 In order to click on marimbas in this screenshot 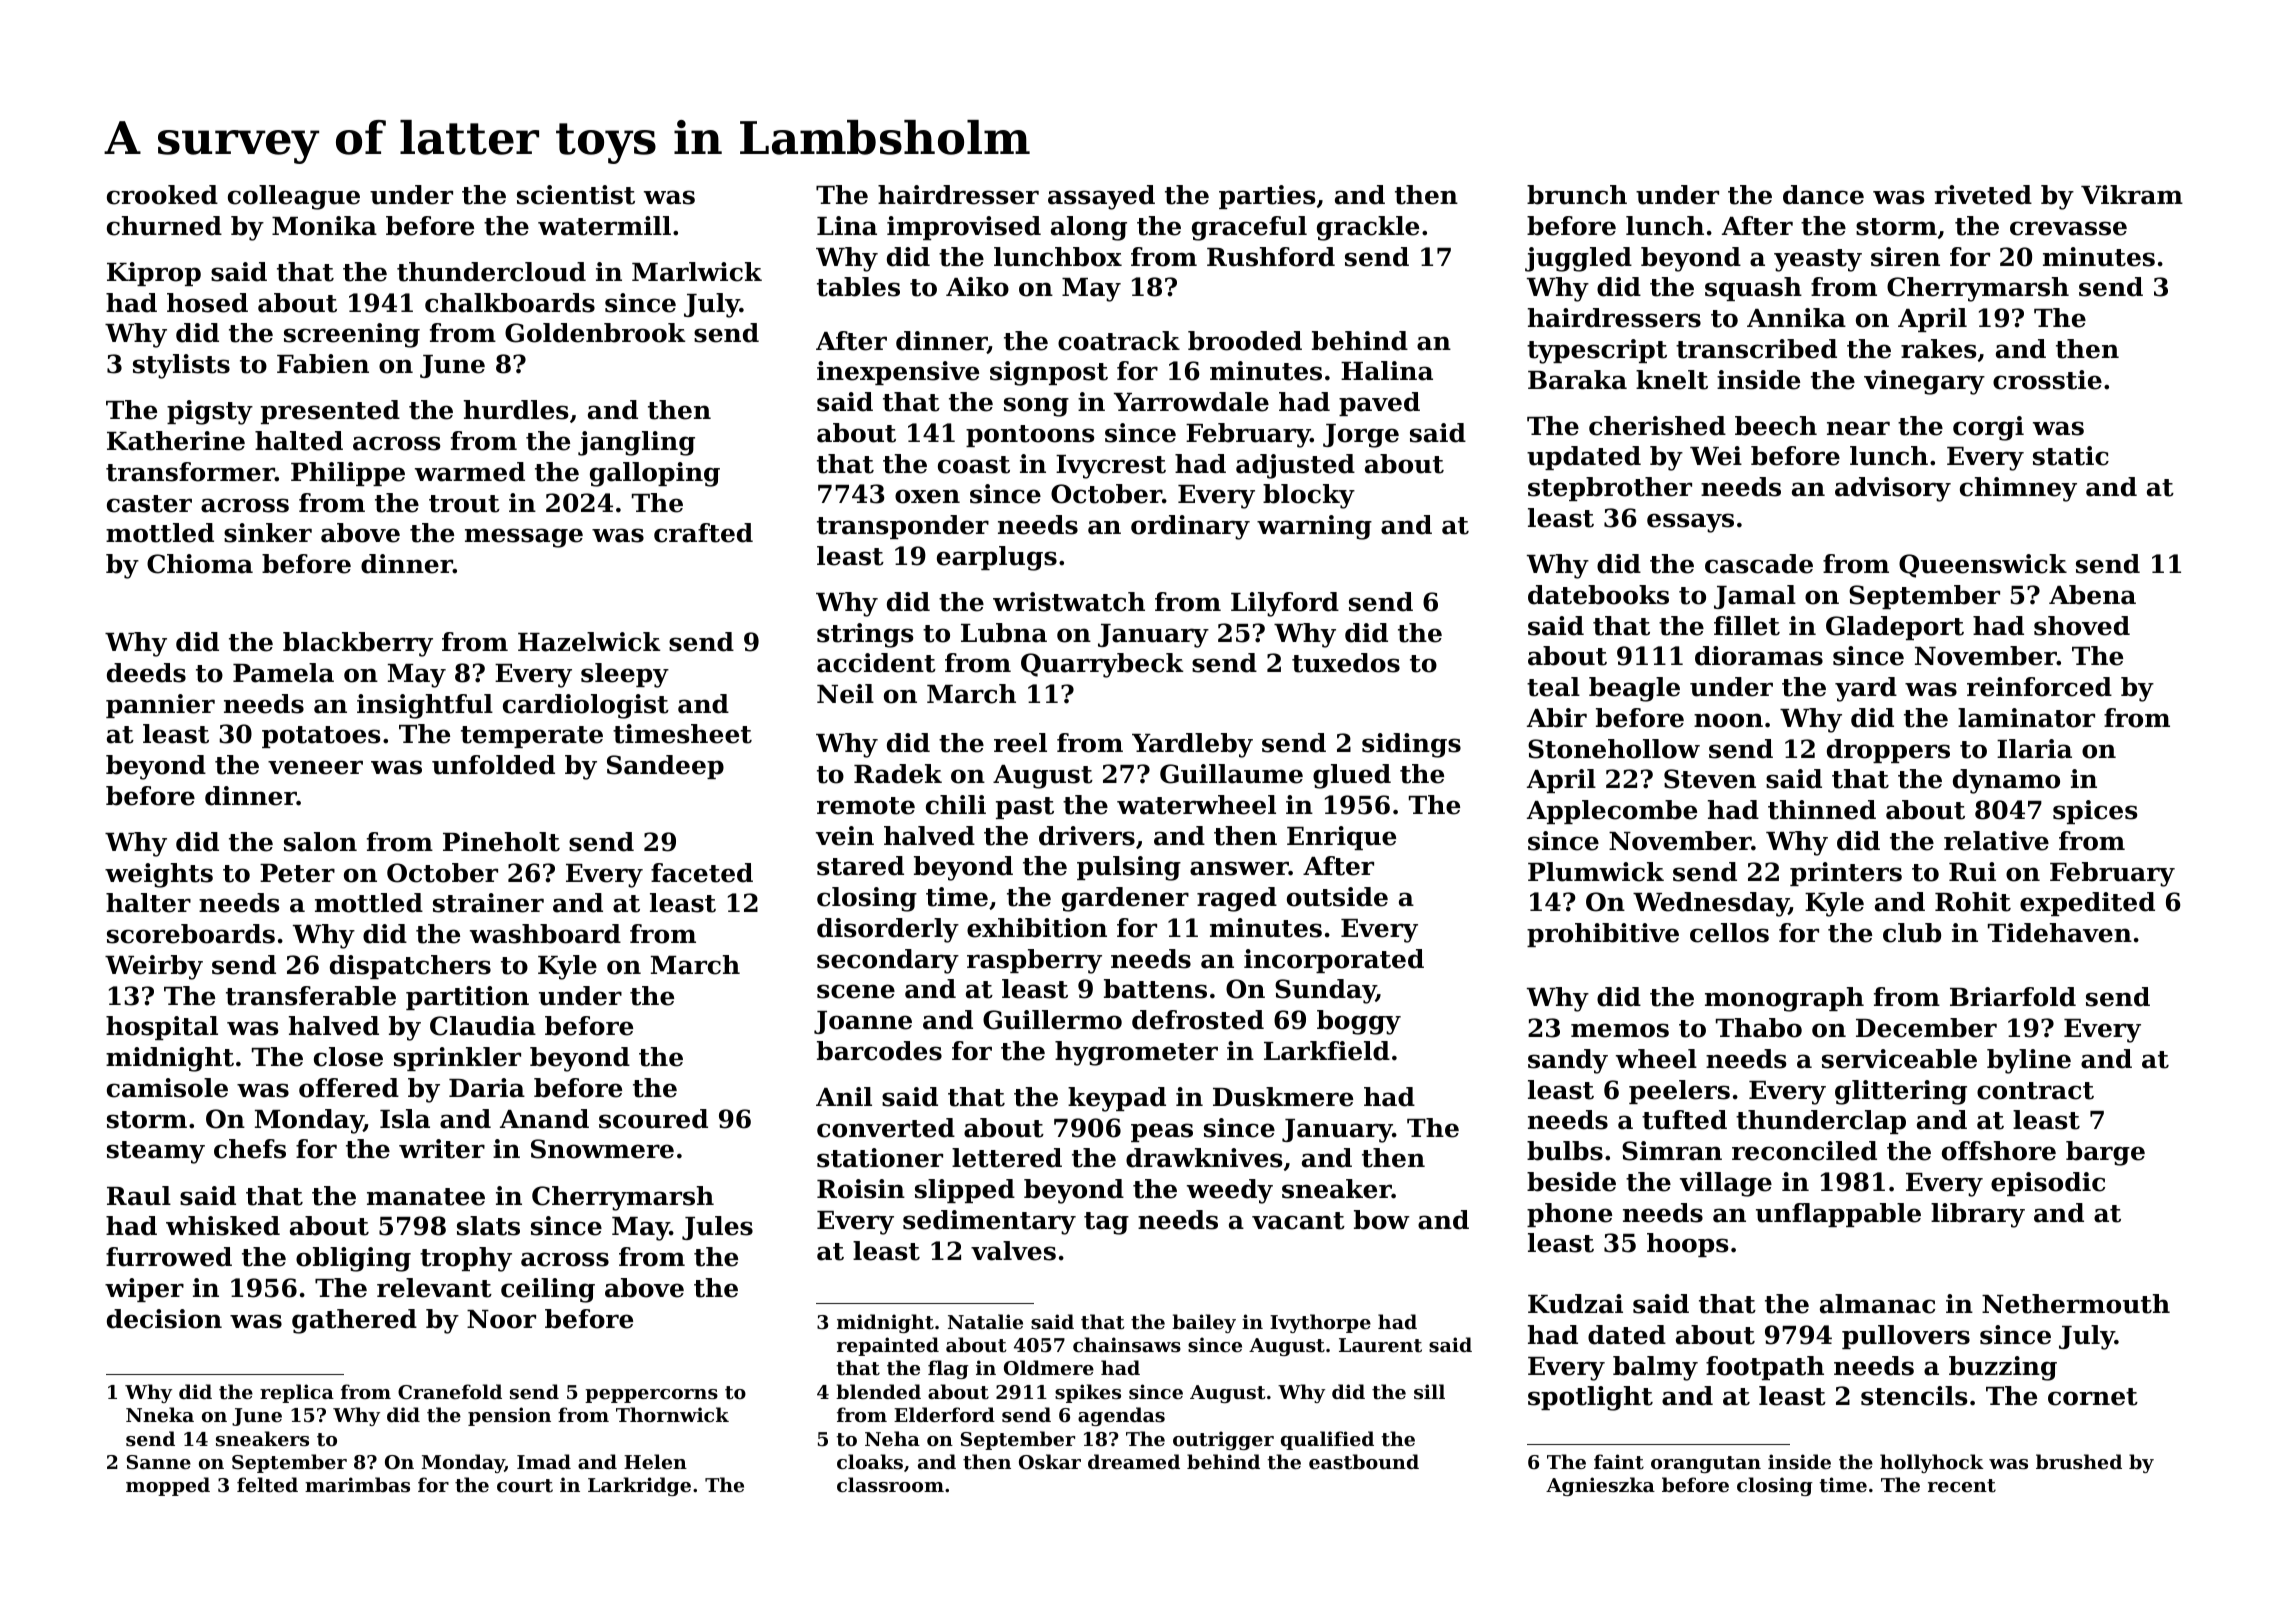, I will do `click(357, 1485)`.
